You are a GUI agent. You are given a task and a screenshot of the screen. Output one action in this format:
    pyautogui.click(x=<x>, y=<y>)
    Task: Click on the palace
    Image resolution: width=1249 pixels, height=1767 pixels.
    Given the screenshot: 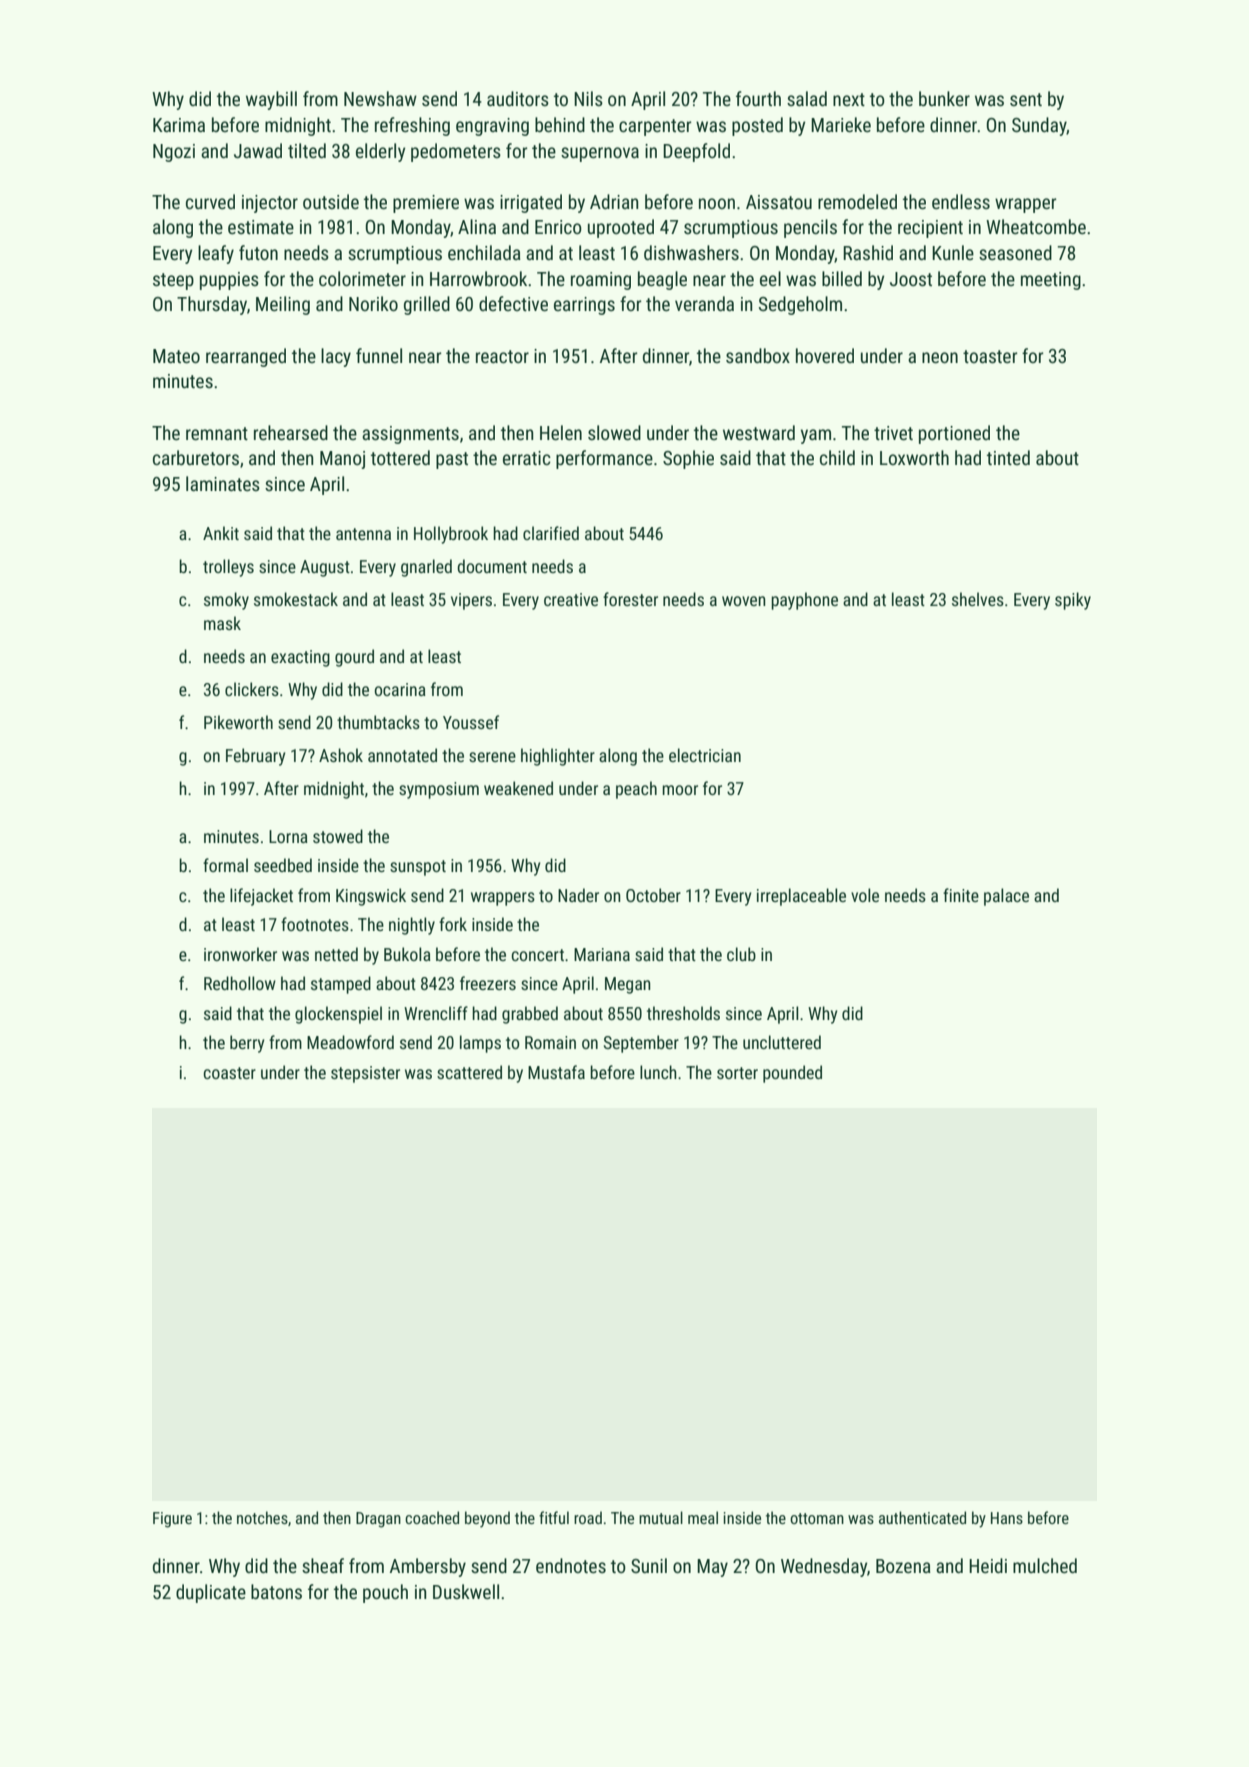 What is the action you would take?
    pyautogui.click(x=1006, y=897)
